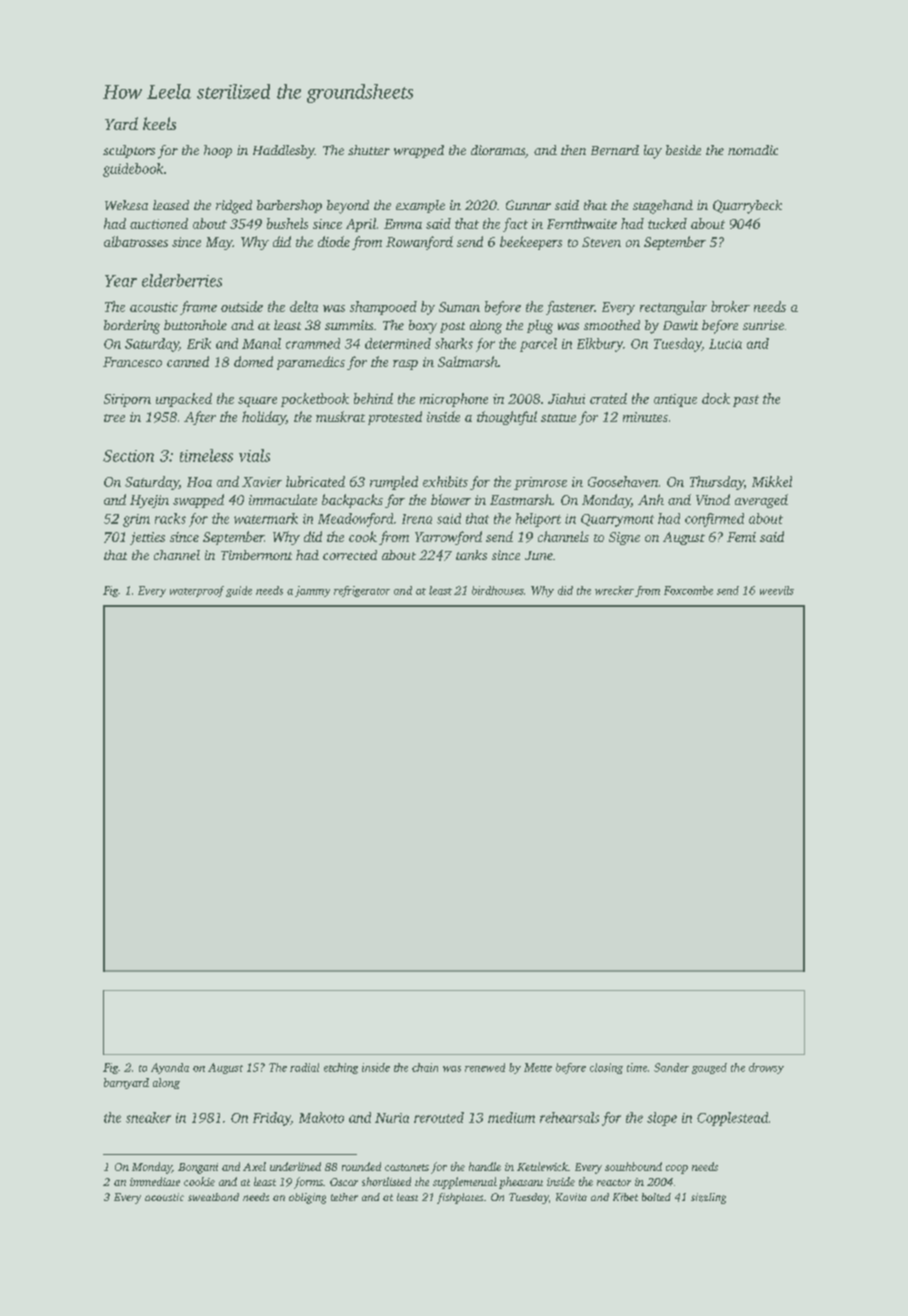 The image size is (908, 1316). I want to click on etching, so click(341, 1068).
